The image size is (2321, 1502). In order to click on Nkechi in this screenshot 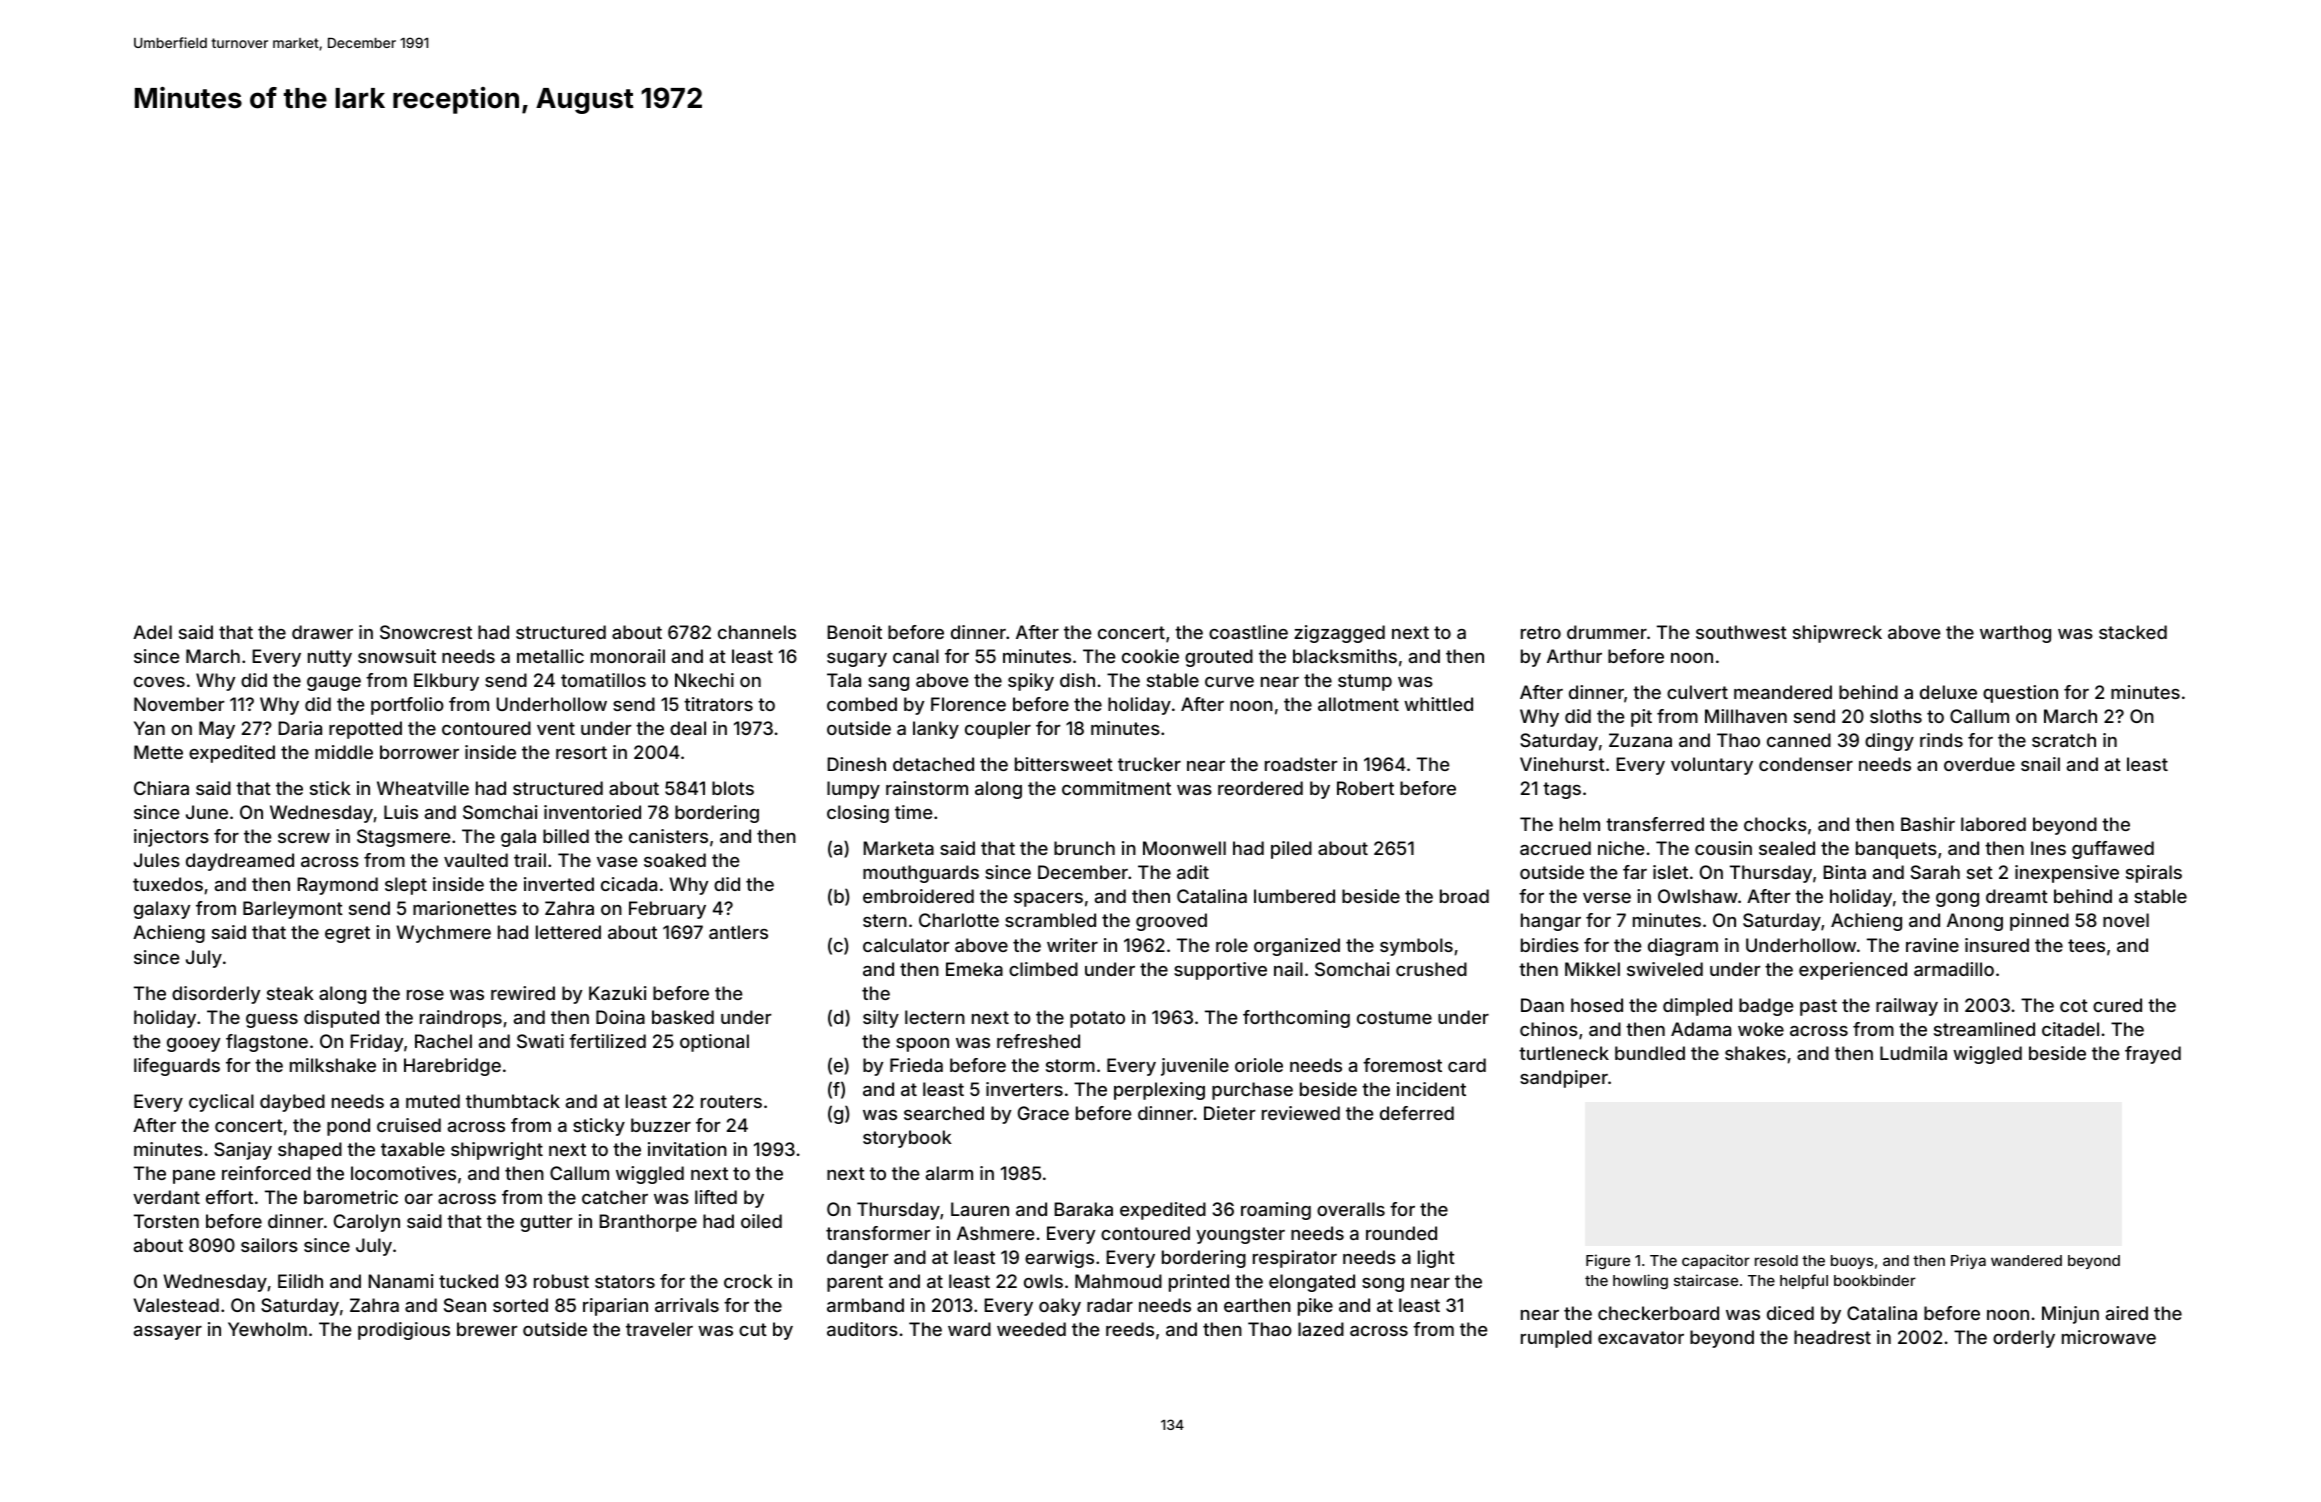, I will do `click(704, 680)`.
